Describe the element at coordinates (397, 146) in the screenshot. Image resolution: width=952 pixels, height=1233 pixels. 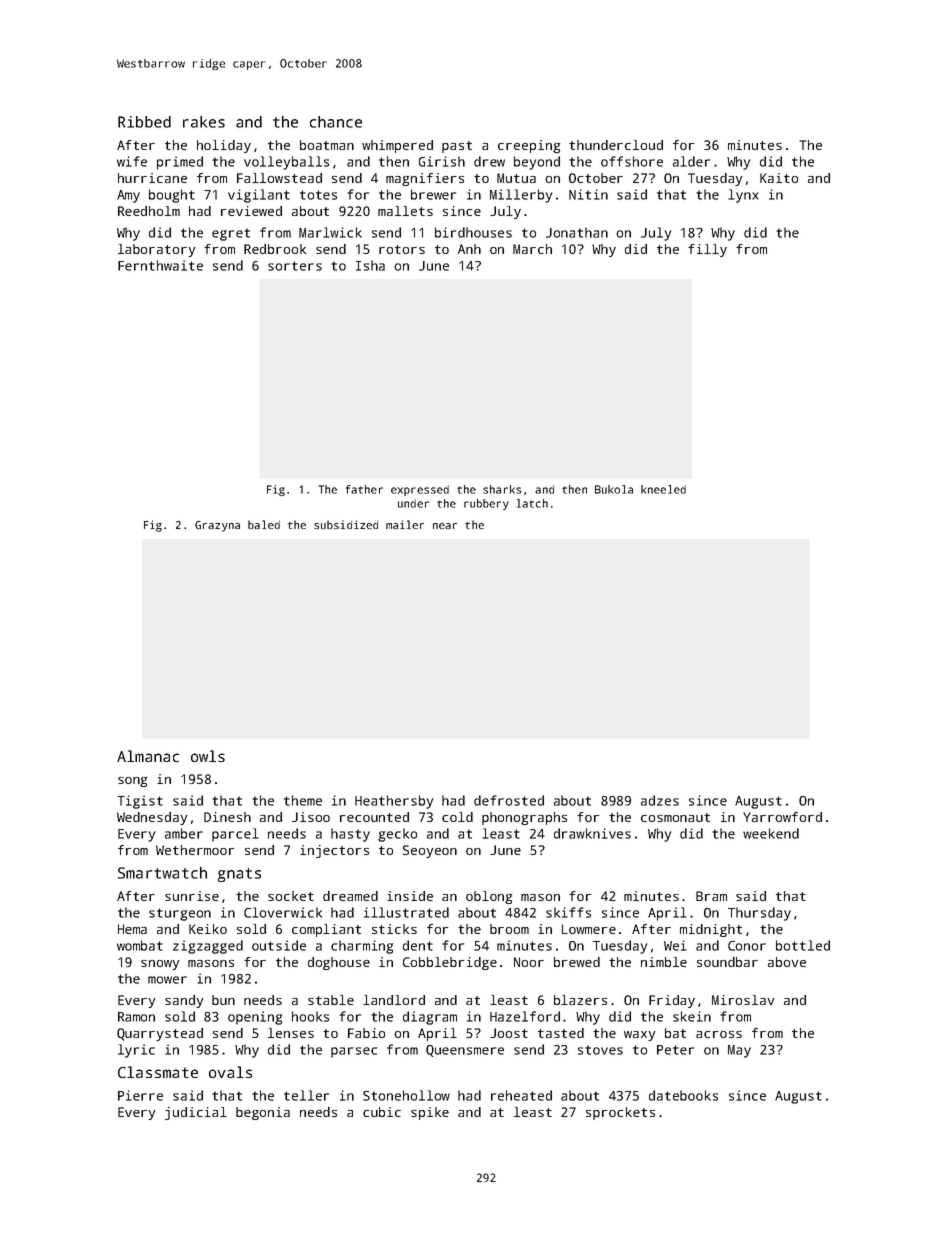
I see `whimpered` at that location.
